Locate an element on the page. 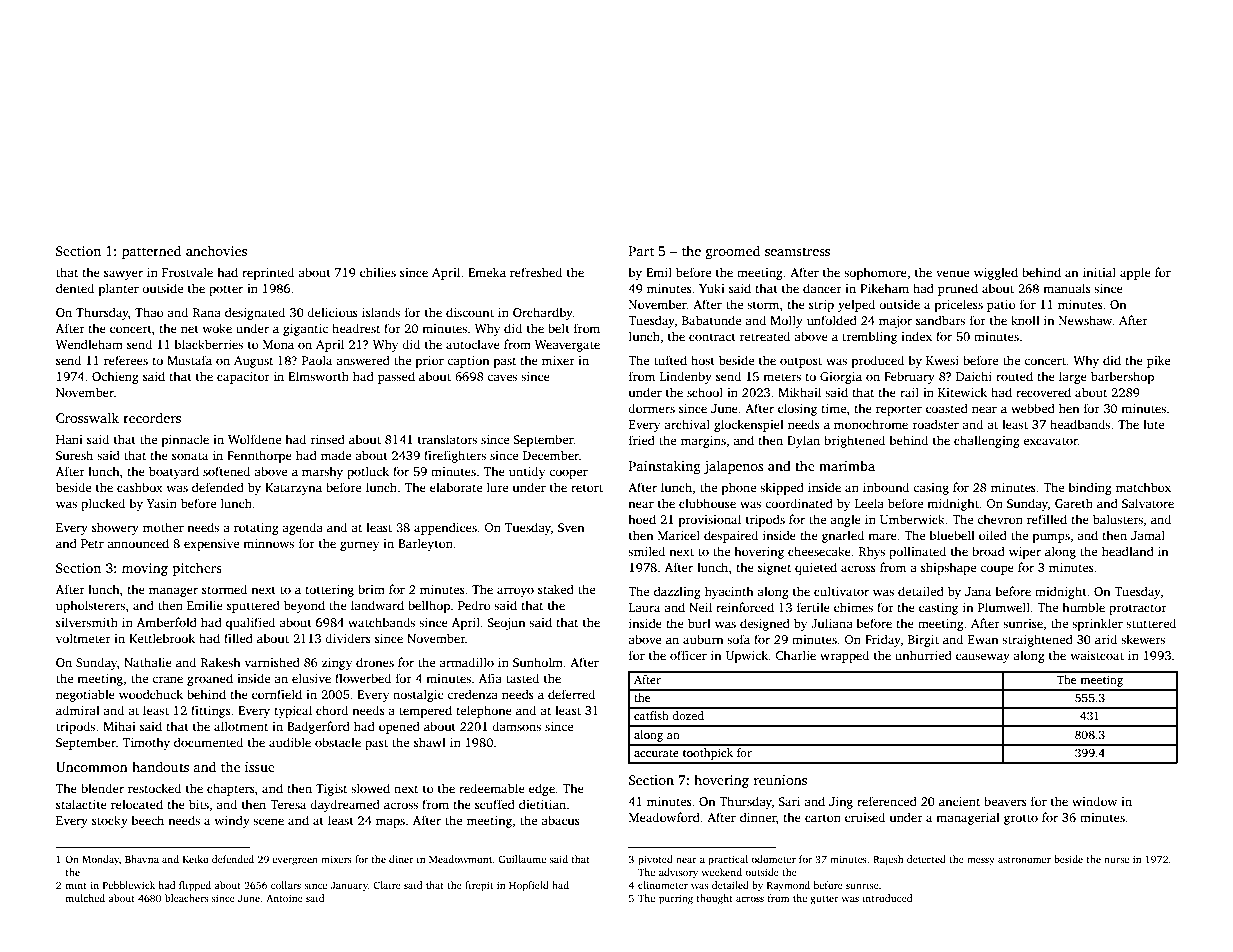  balusters is located at coordinates (1118, 519).
